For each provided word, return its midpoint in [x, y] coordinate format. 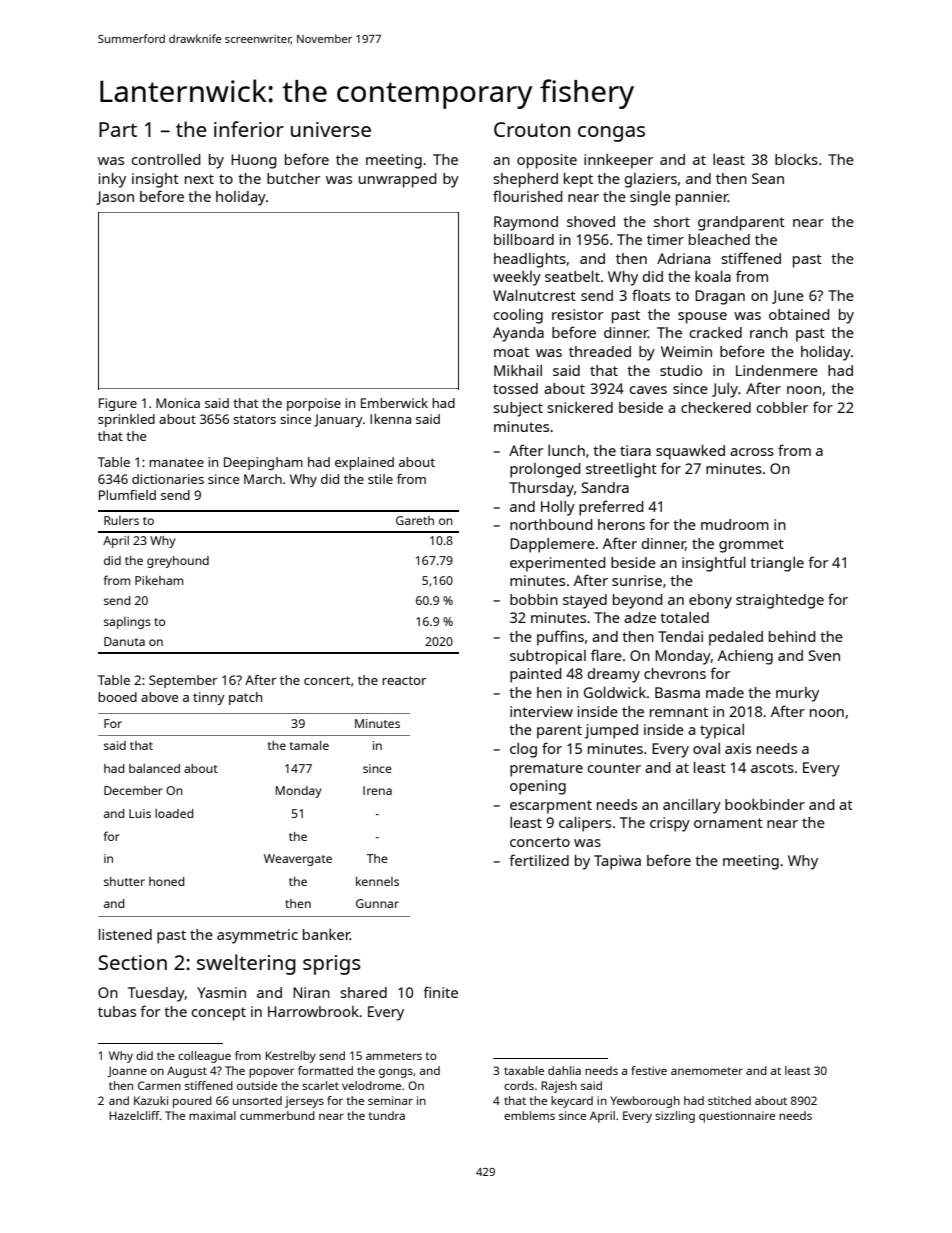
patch [245, 698]
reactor [404, 680]
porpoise [314, 404]
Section [132, 962]
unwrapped [397, 180]
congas [611, 134]
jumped [611, 731]
